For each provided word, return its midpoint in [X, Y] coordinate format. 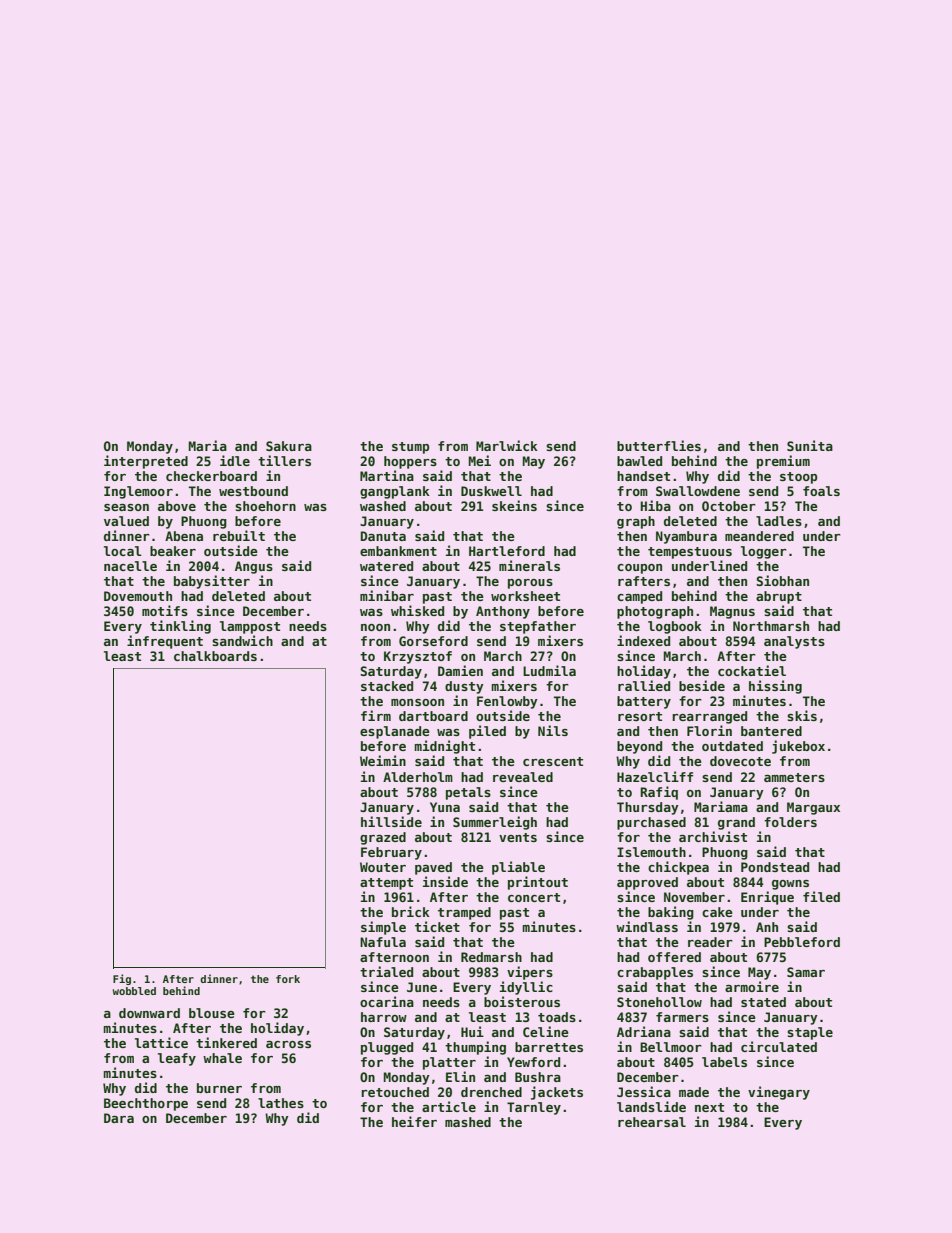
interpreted [146, 462]
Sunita [810, 445]
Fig [122, 979]
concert [534, 897]
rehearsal [652, 1122]
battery [644, 702]
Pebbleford [802, 942]
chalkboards [215, 656]
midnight [444, 747]
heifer [414, 1121]
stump [410, 448]
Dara [119, 1118]
